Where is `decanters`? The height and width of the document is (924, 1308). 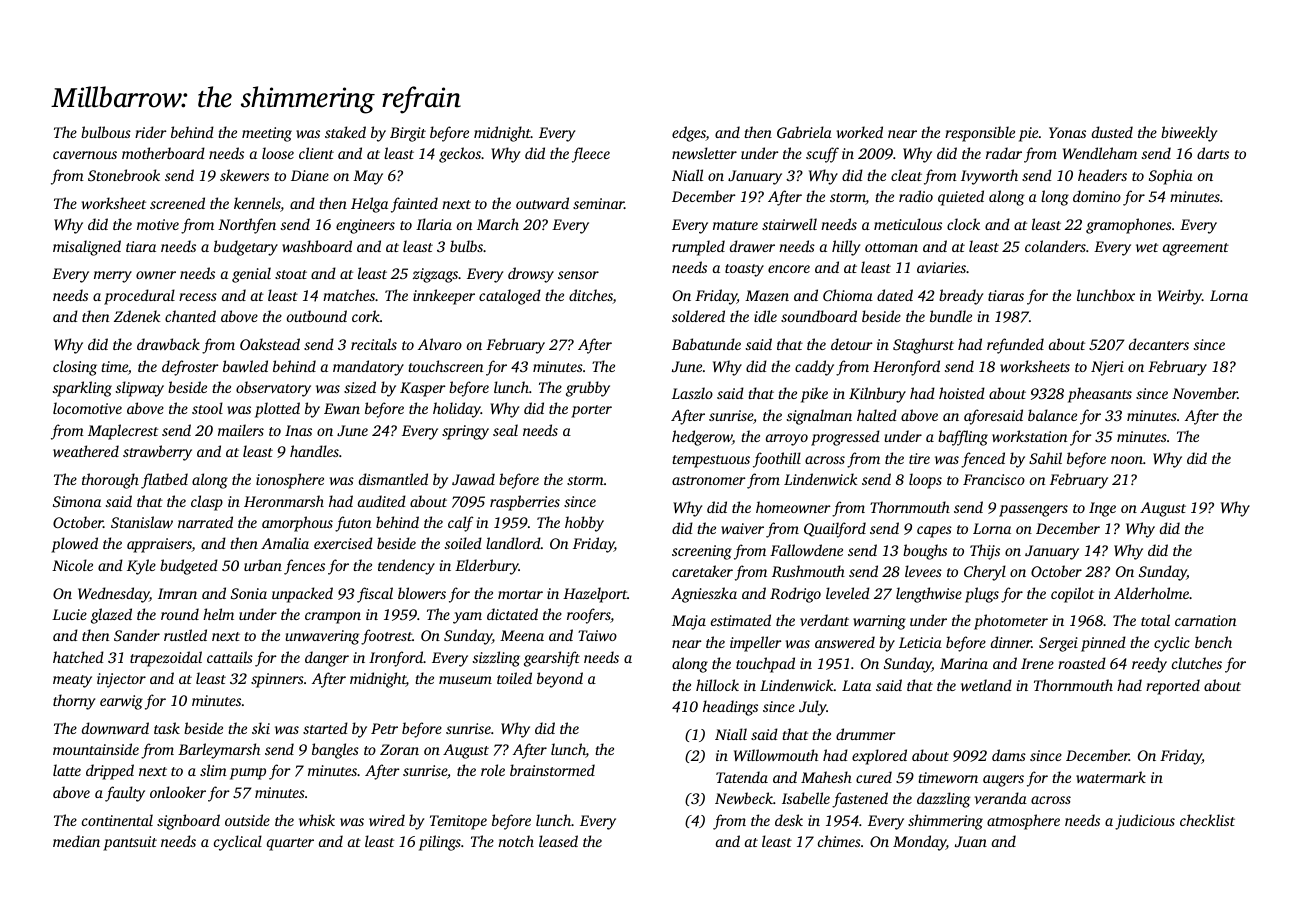
decanters is located at coordinates (1159, 344).
